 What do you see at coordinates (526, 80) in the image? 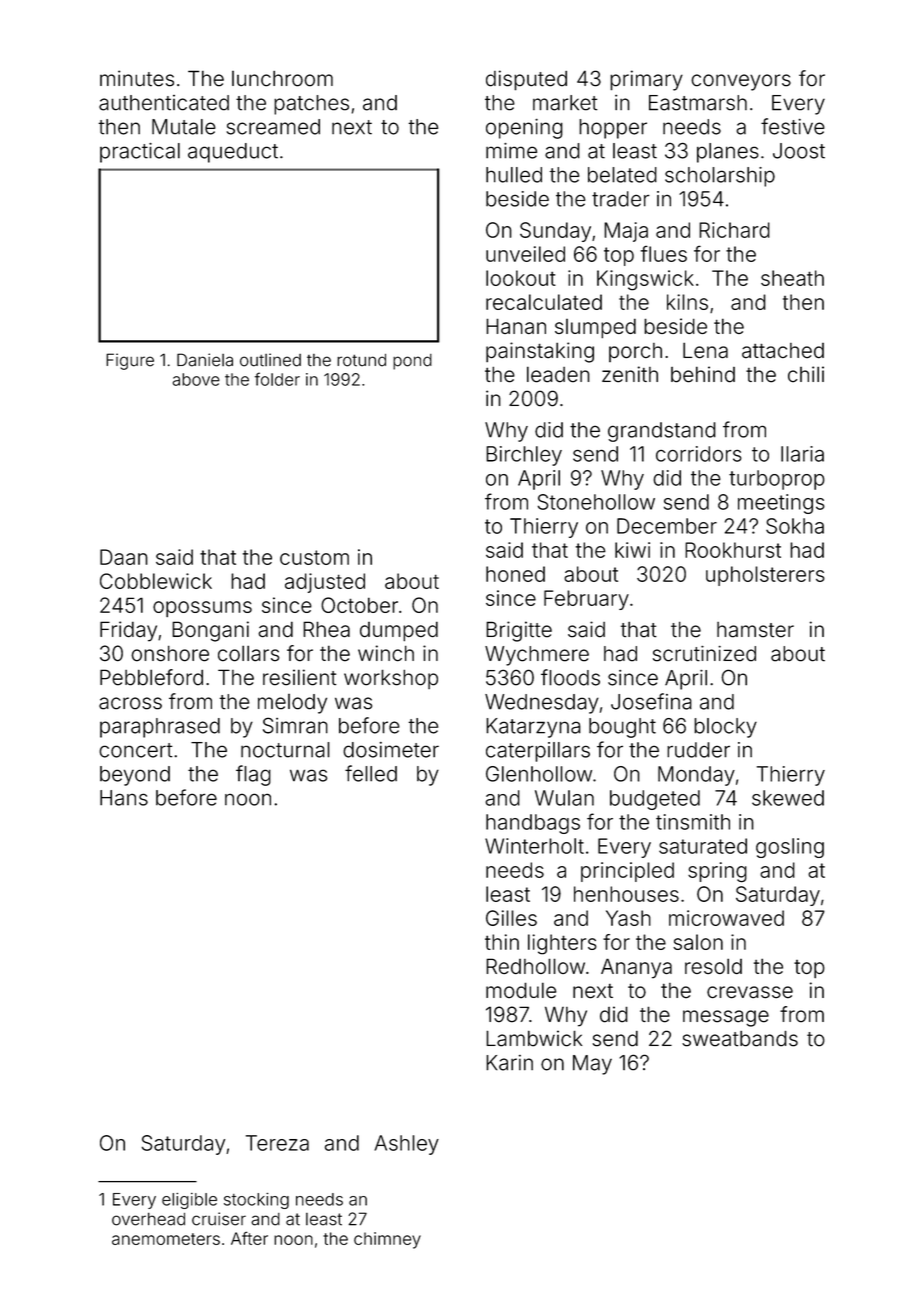
I see `disputed` at bounding box center [526, 80].
